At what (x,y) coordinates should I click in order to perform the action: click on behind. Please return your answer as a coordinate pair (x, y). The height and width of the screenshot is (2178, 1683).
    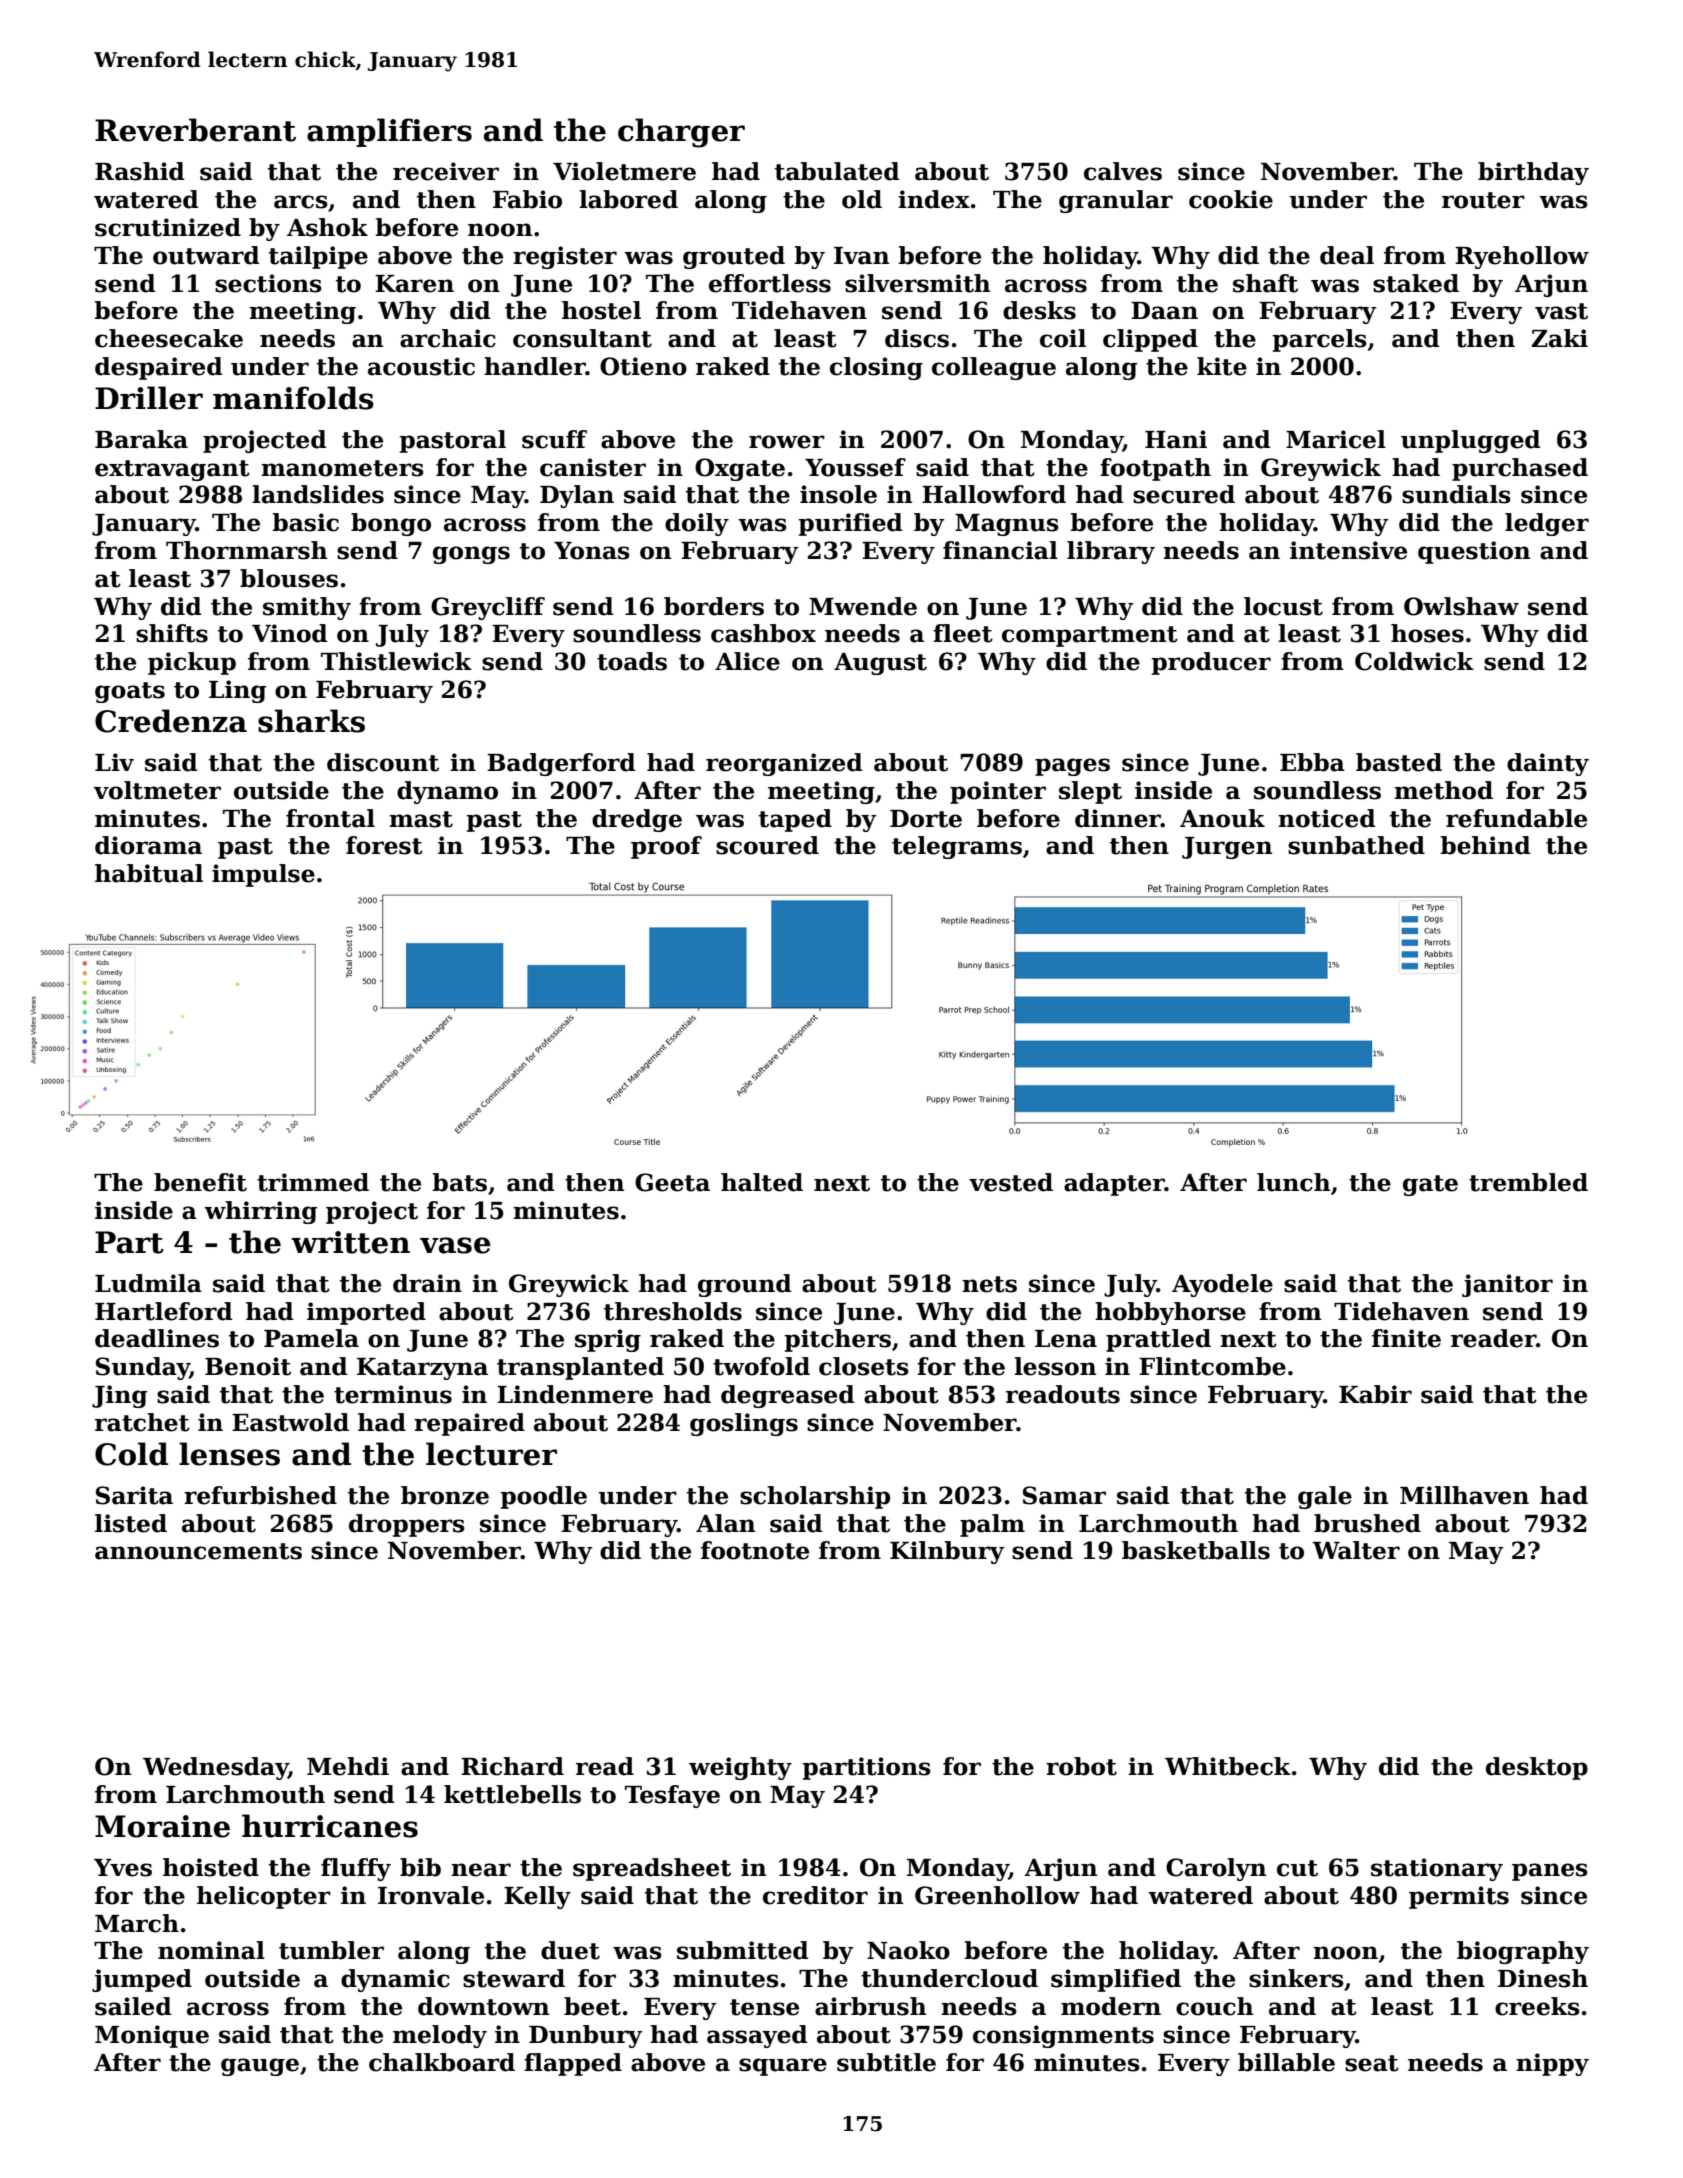
    Looking at the image, I should click on (1485, 845).
